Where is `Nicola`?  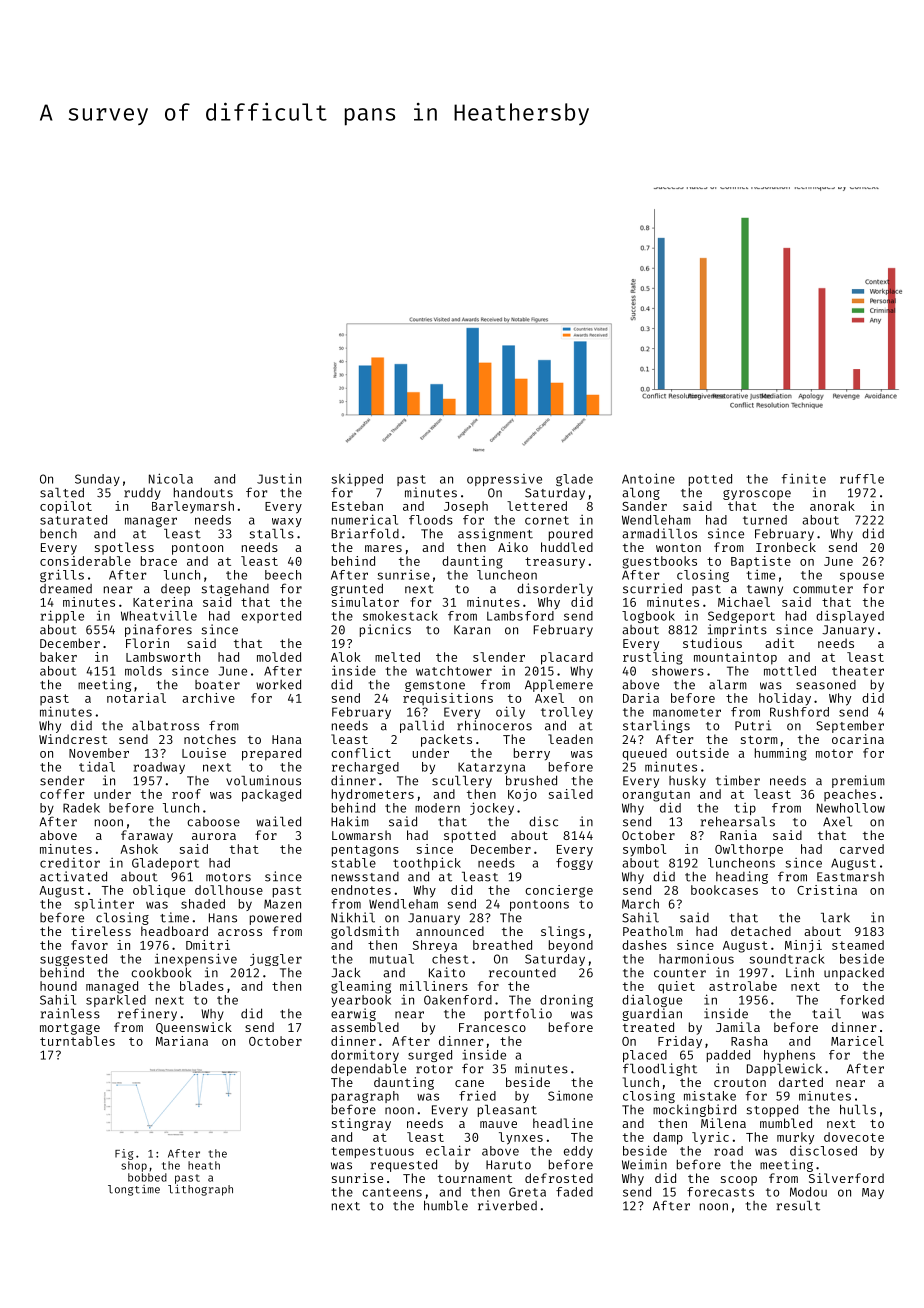 Nicola is located at coordinates (171, 478).
